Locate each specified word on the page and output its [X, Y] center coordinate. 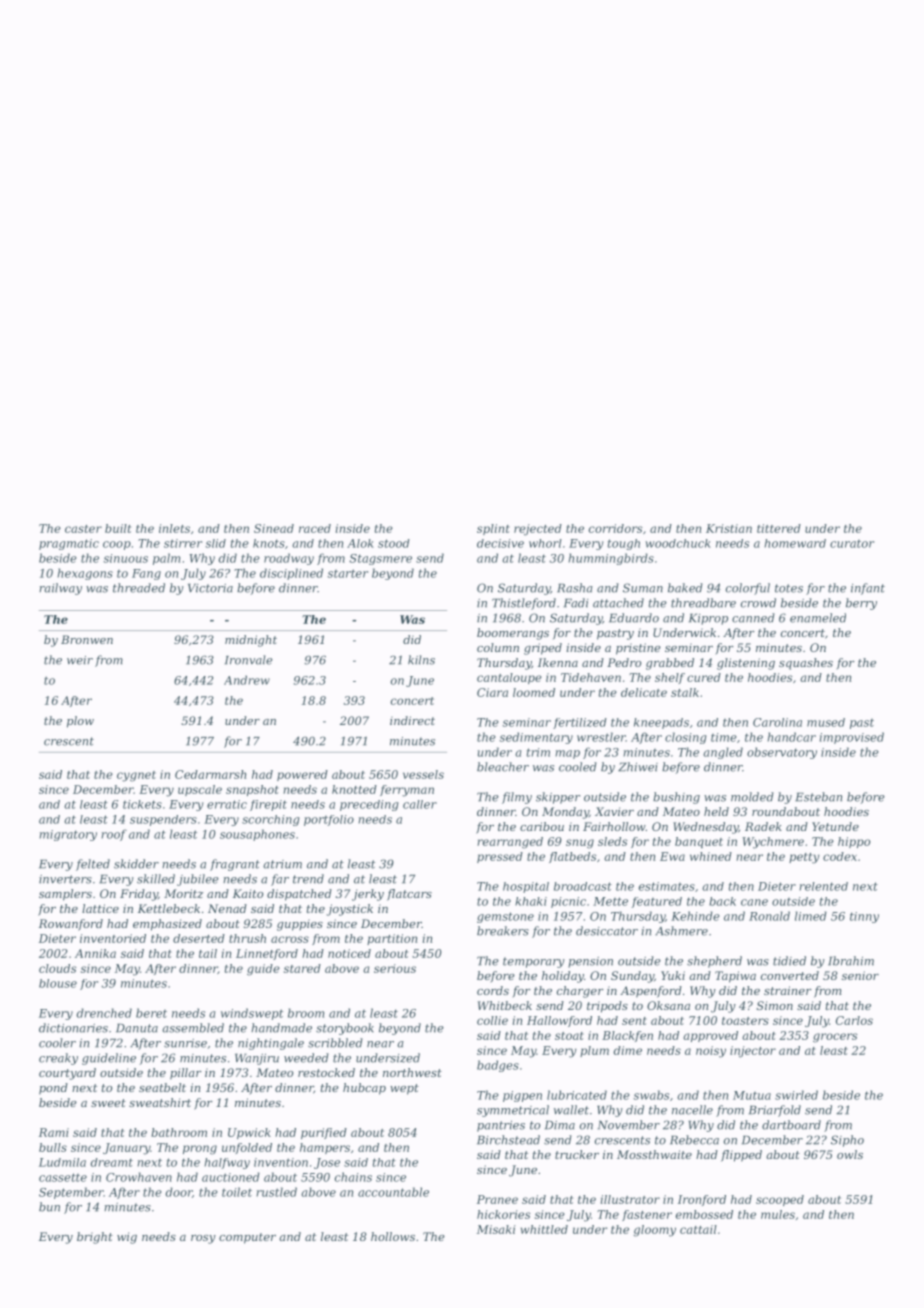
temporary [534, 962]
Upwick [249, 1133]
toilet [237, 1192]
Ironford [702, 1200]
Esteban [818, 797]
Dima [560, 1125]
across [290, 939]
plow [80, 722]
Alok [360, 543]
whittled [544, 1229]
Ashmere [681, 931]
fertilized [580, 723]
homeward [795, 543]
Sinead [274, 528]
